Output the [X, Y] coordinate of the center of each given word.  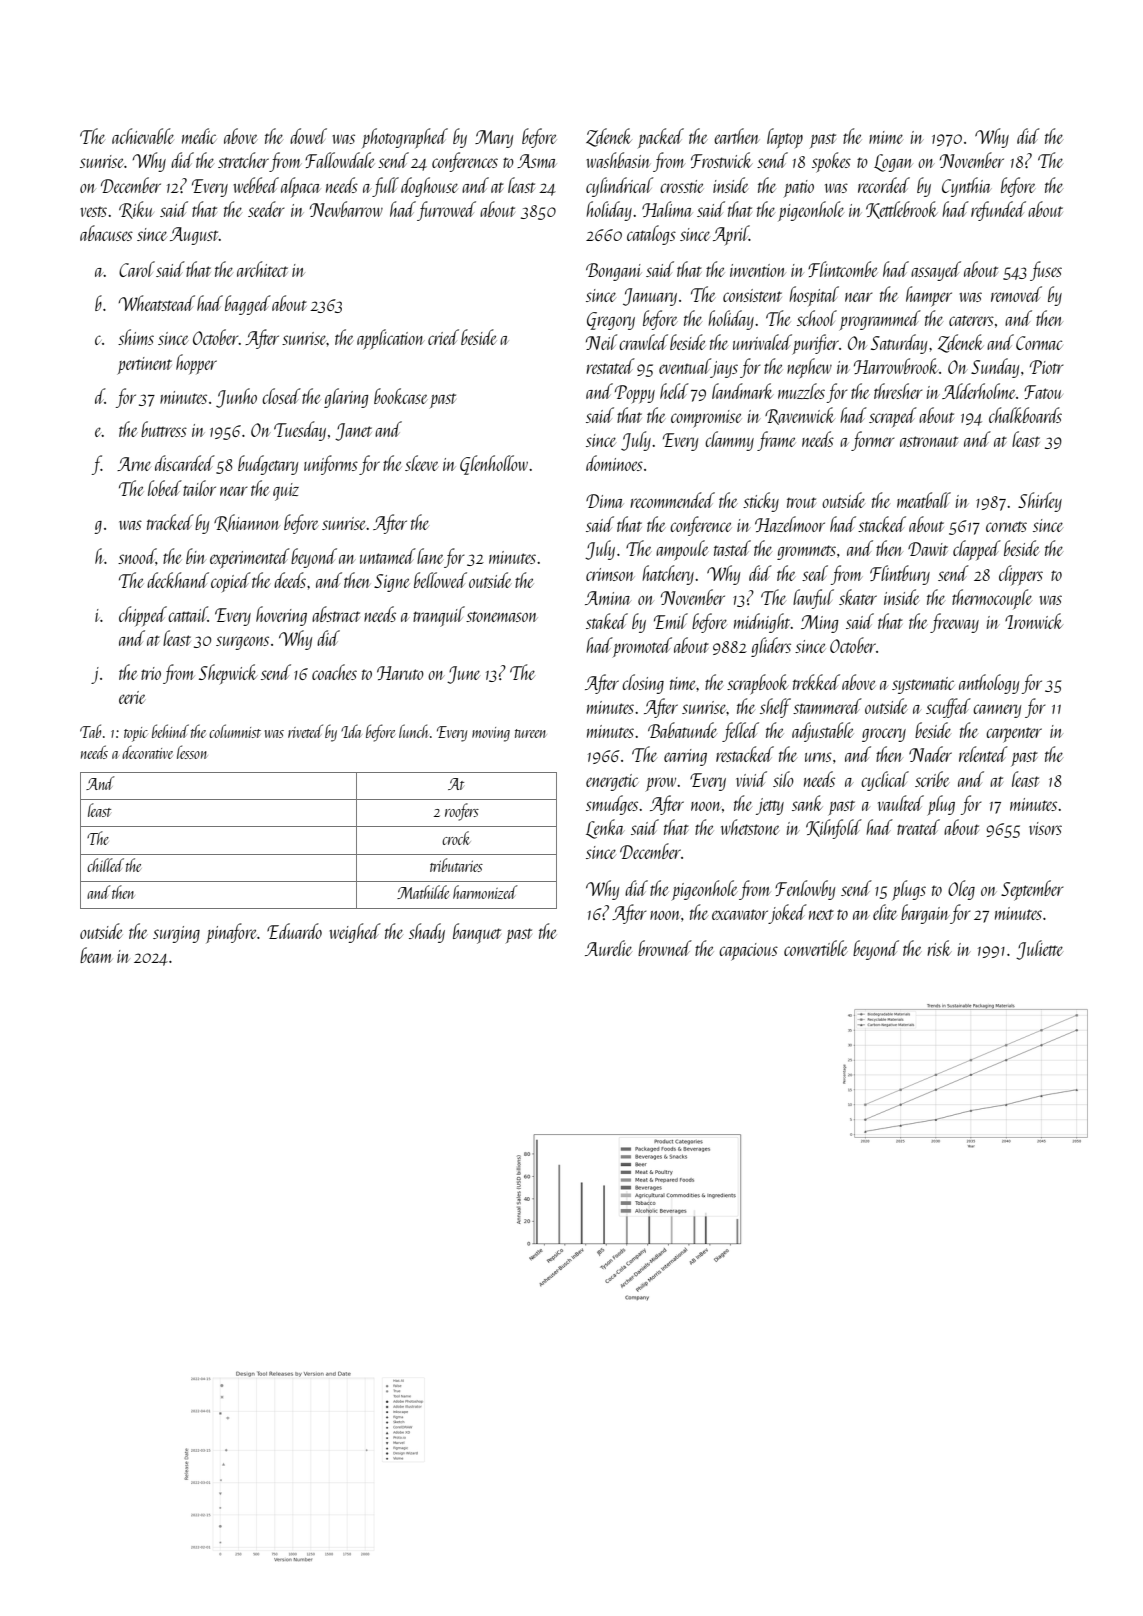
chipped [143, 616]
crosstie [681, 186]
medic [199, 136]
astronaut [929, 441]
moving [491, 734]
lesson [192, 752]
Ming [819, 624]
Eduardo [294, 931]
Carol [137, 269]
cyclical [885, 781]
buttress [164, 429]
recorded [884, 185]
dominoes [614, 463]
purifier [815, 344]
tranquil [439, 616]
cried [443, 337]
